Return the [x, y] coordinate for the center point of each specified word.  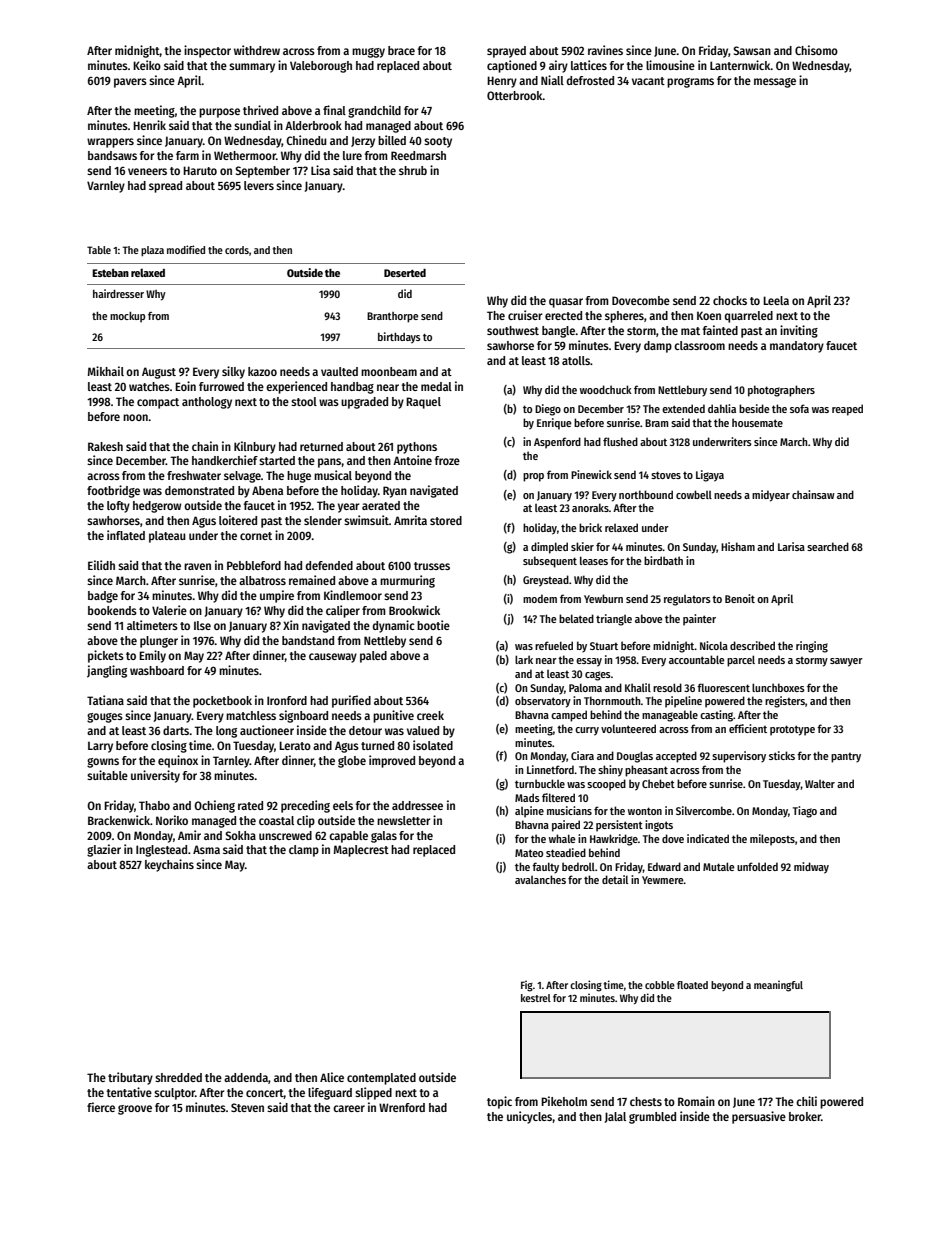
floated [692, 985]
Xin [291, 625]
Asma [206, 849]
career [349, 1108]
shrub [413, 170]
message [775, 83]
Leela [776, 300]
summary [252, 68]
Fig [527, 986]
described [752, 645]
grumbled [652, 1118]
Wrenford [402, 1107]
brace [401, 50]
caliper [343, 611]
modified [186, 249]
